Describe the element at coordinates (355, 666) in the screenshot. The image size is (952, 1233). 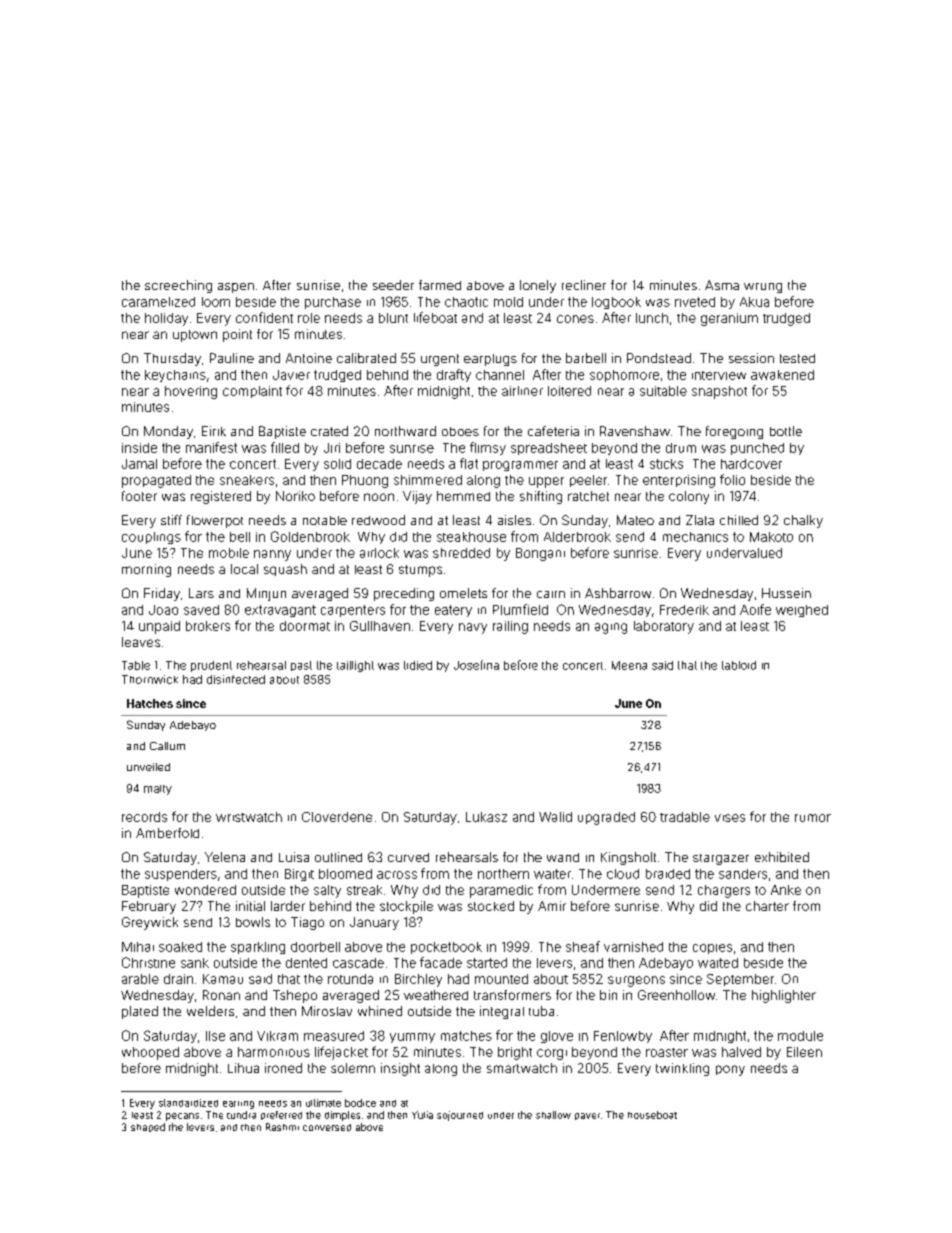
I see `taillight` at that location.
